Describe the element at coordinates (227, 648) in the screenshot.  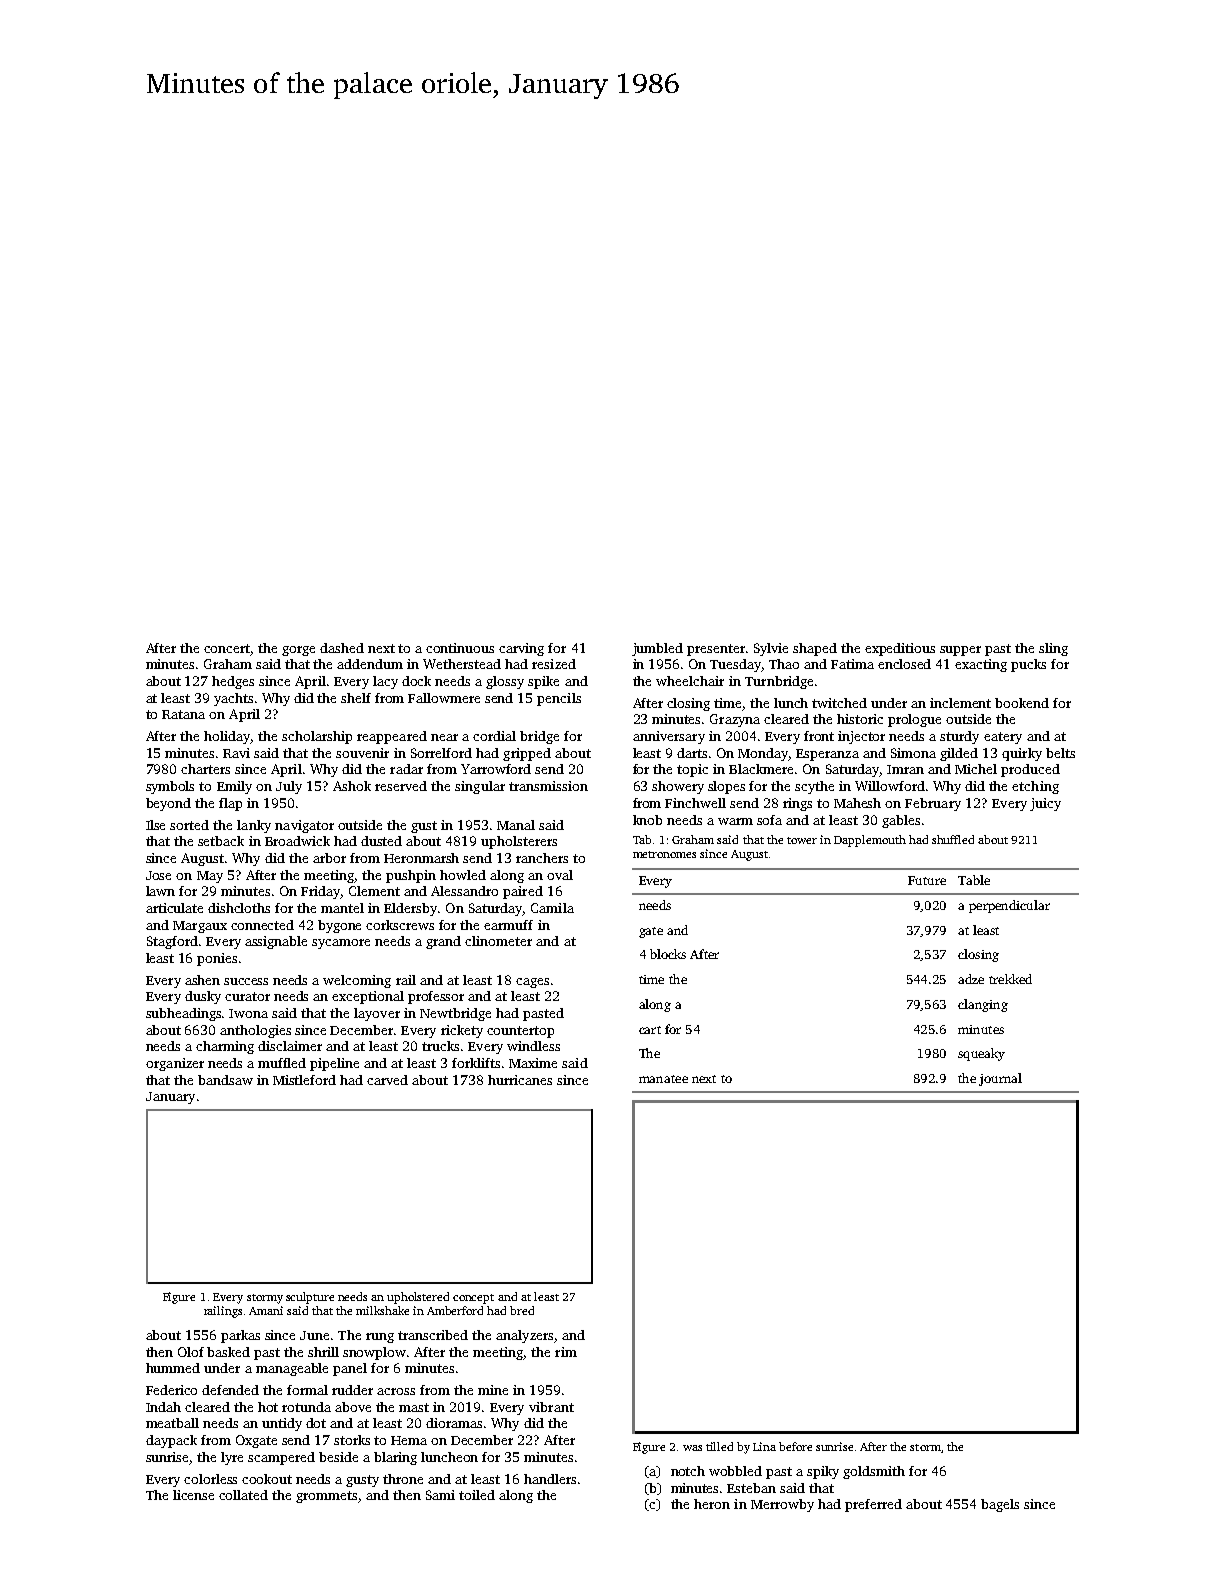
I see `concert` at that location.
